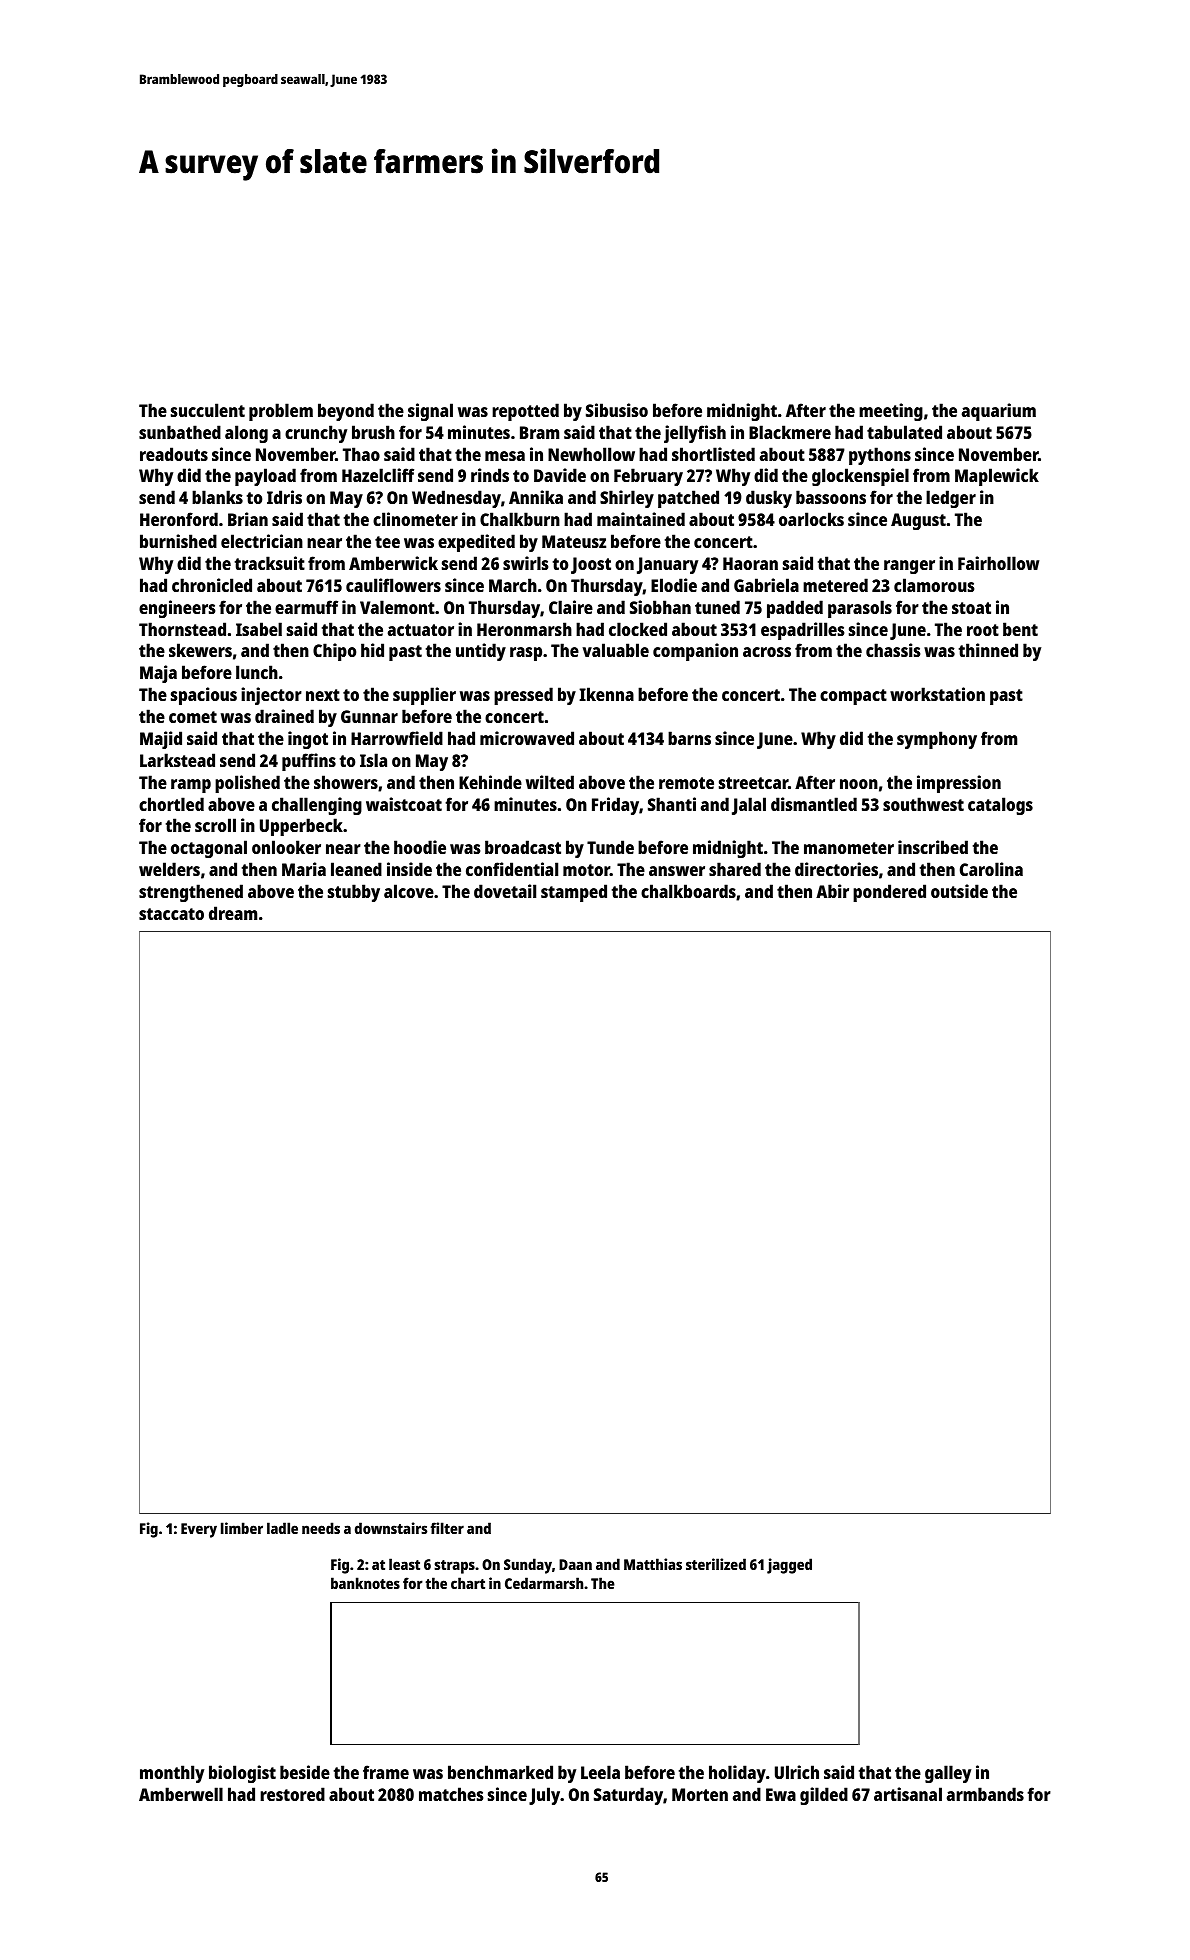 This screenshot has width=1190, height=1960. Describe the element at coordinates (688, 891) in the screenshot. I see `chalkboards` at that location.
